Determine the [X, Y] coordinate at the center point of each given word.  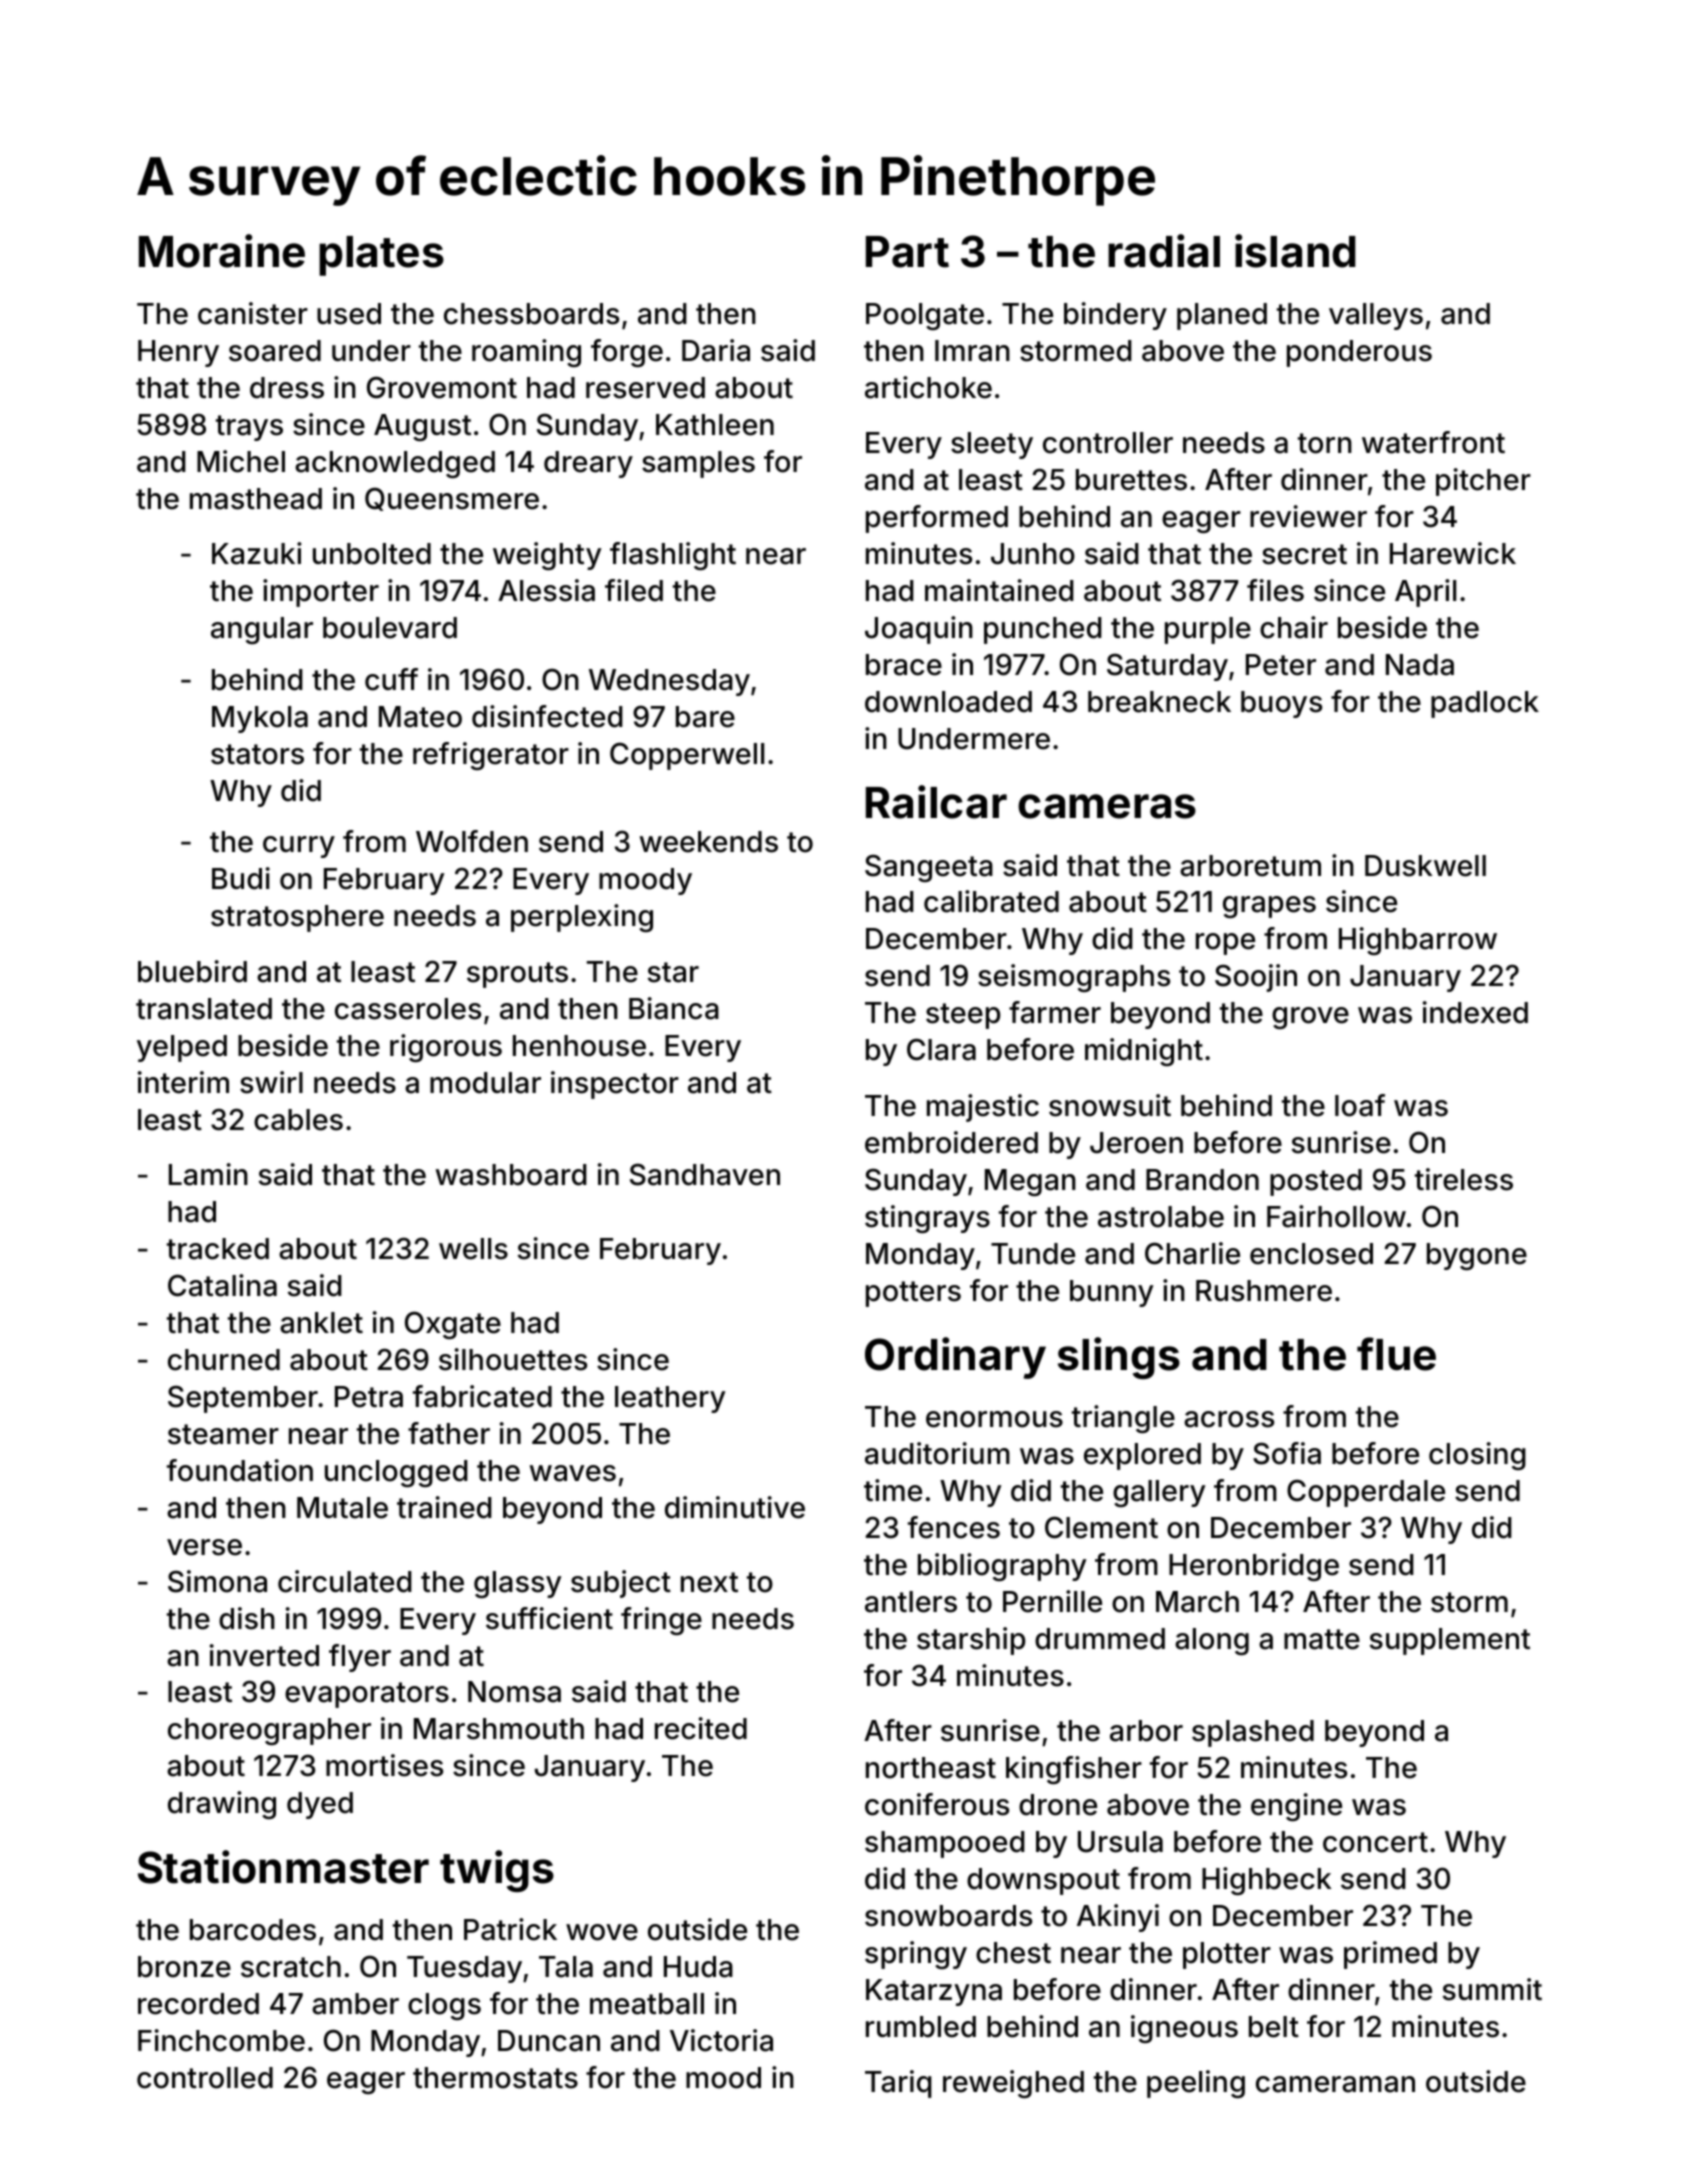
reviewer [1308, 516]
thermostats [495, 2078]
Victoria [721, 2040]
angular [262, 630]
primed [1390, 1955]
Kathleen [715, 425]
